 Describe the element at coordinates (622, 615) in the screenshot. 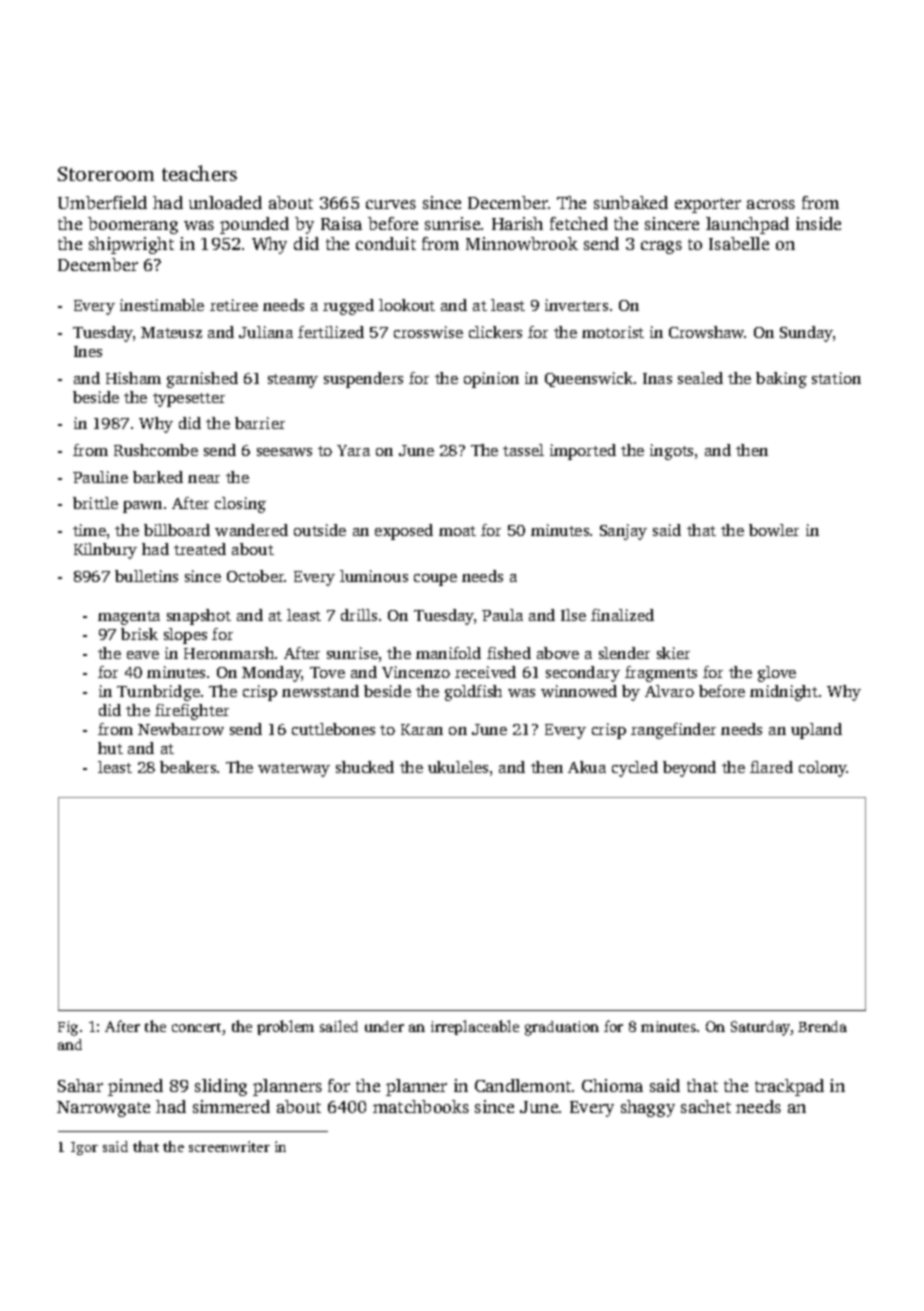

I see `finalized` at that location.
